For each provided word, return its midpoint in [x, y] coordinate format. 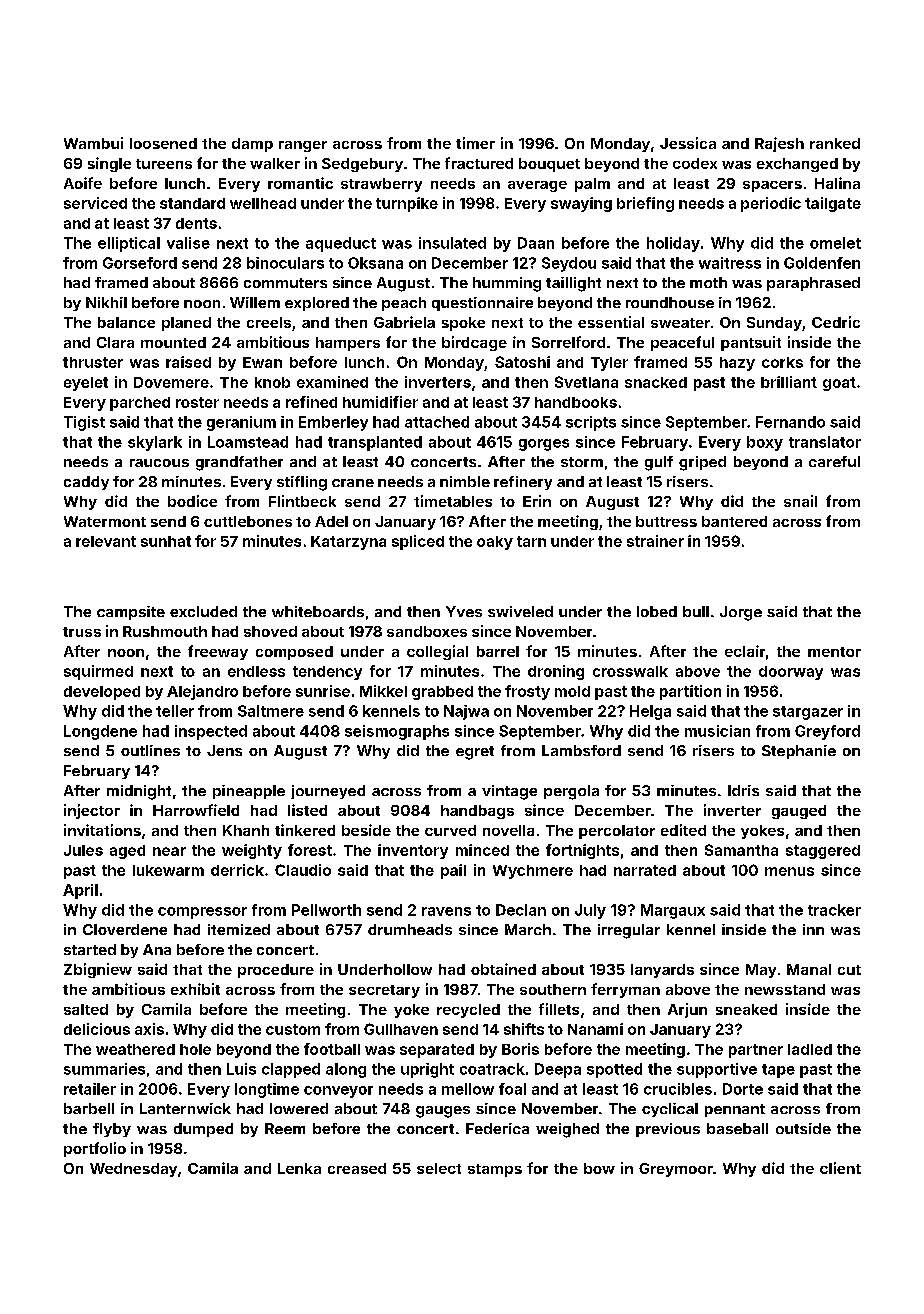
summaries [104, 1069]
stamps [495, 1170]
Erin [537, 501]
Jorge [741, 613]
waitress [730, 263]
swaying [581, 204]
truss [82, 632]
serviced [95, 203]
